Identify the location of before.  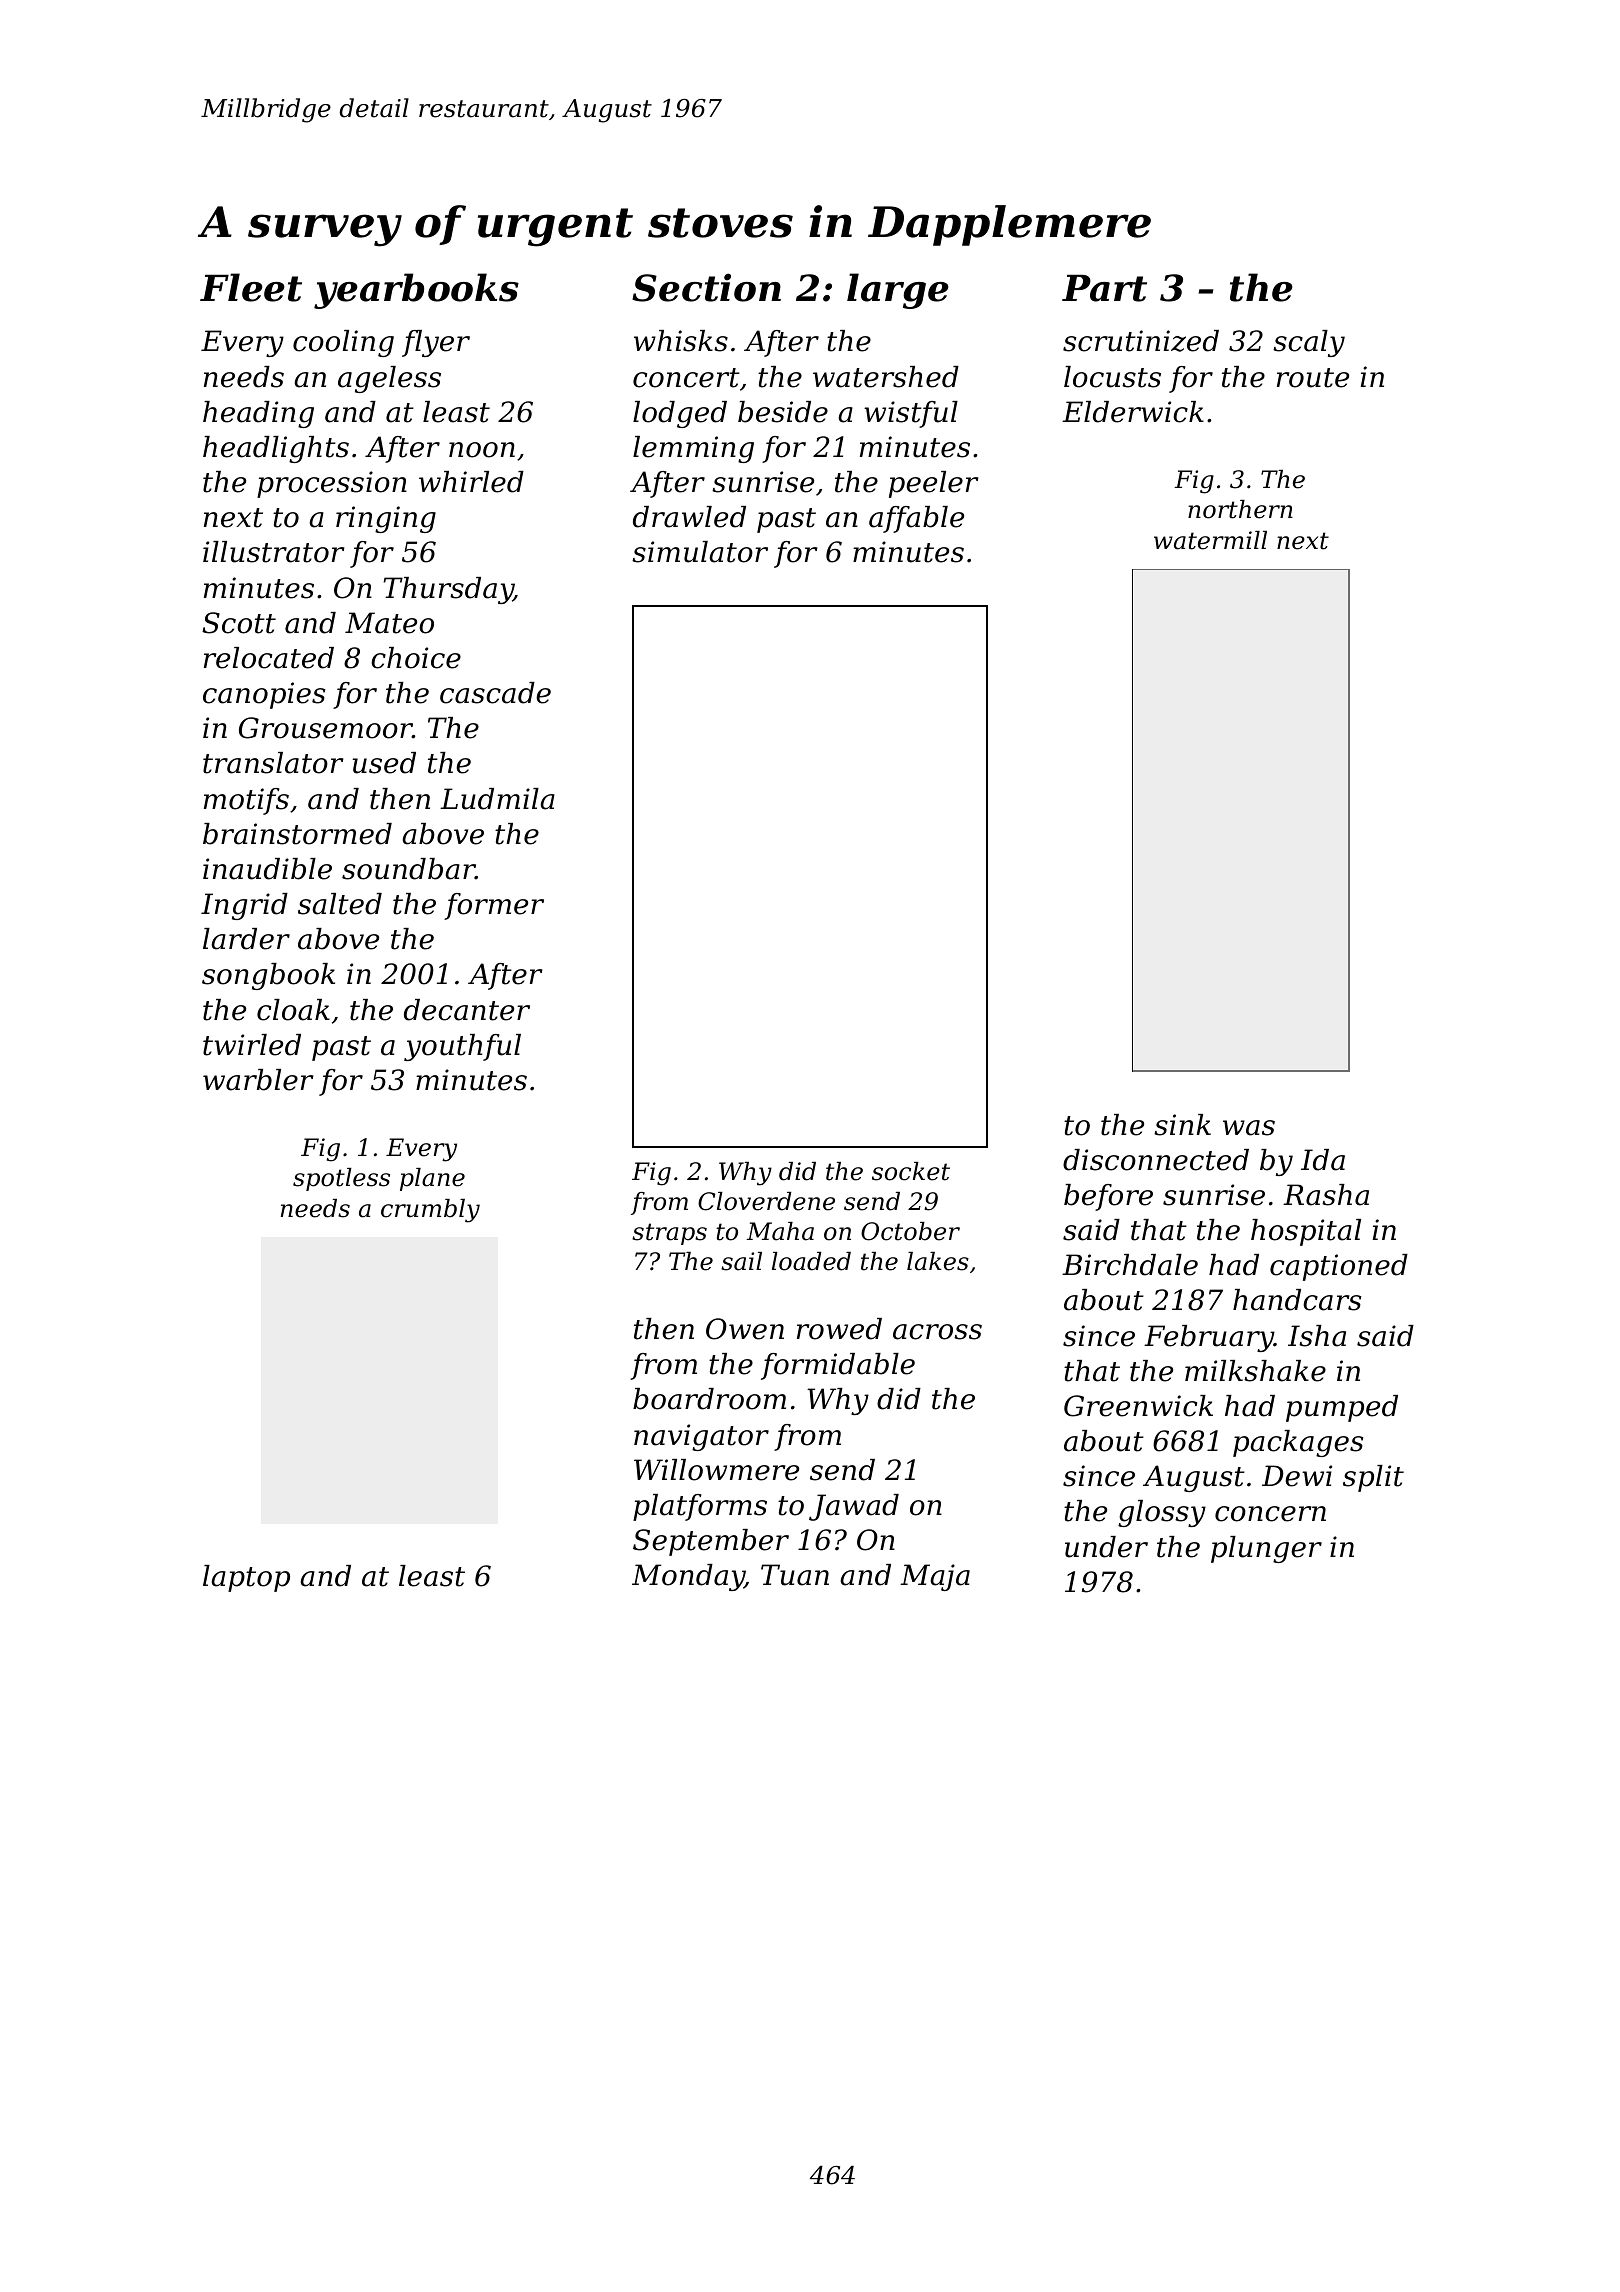
(1108, 1197).
